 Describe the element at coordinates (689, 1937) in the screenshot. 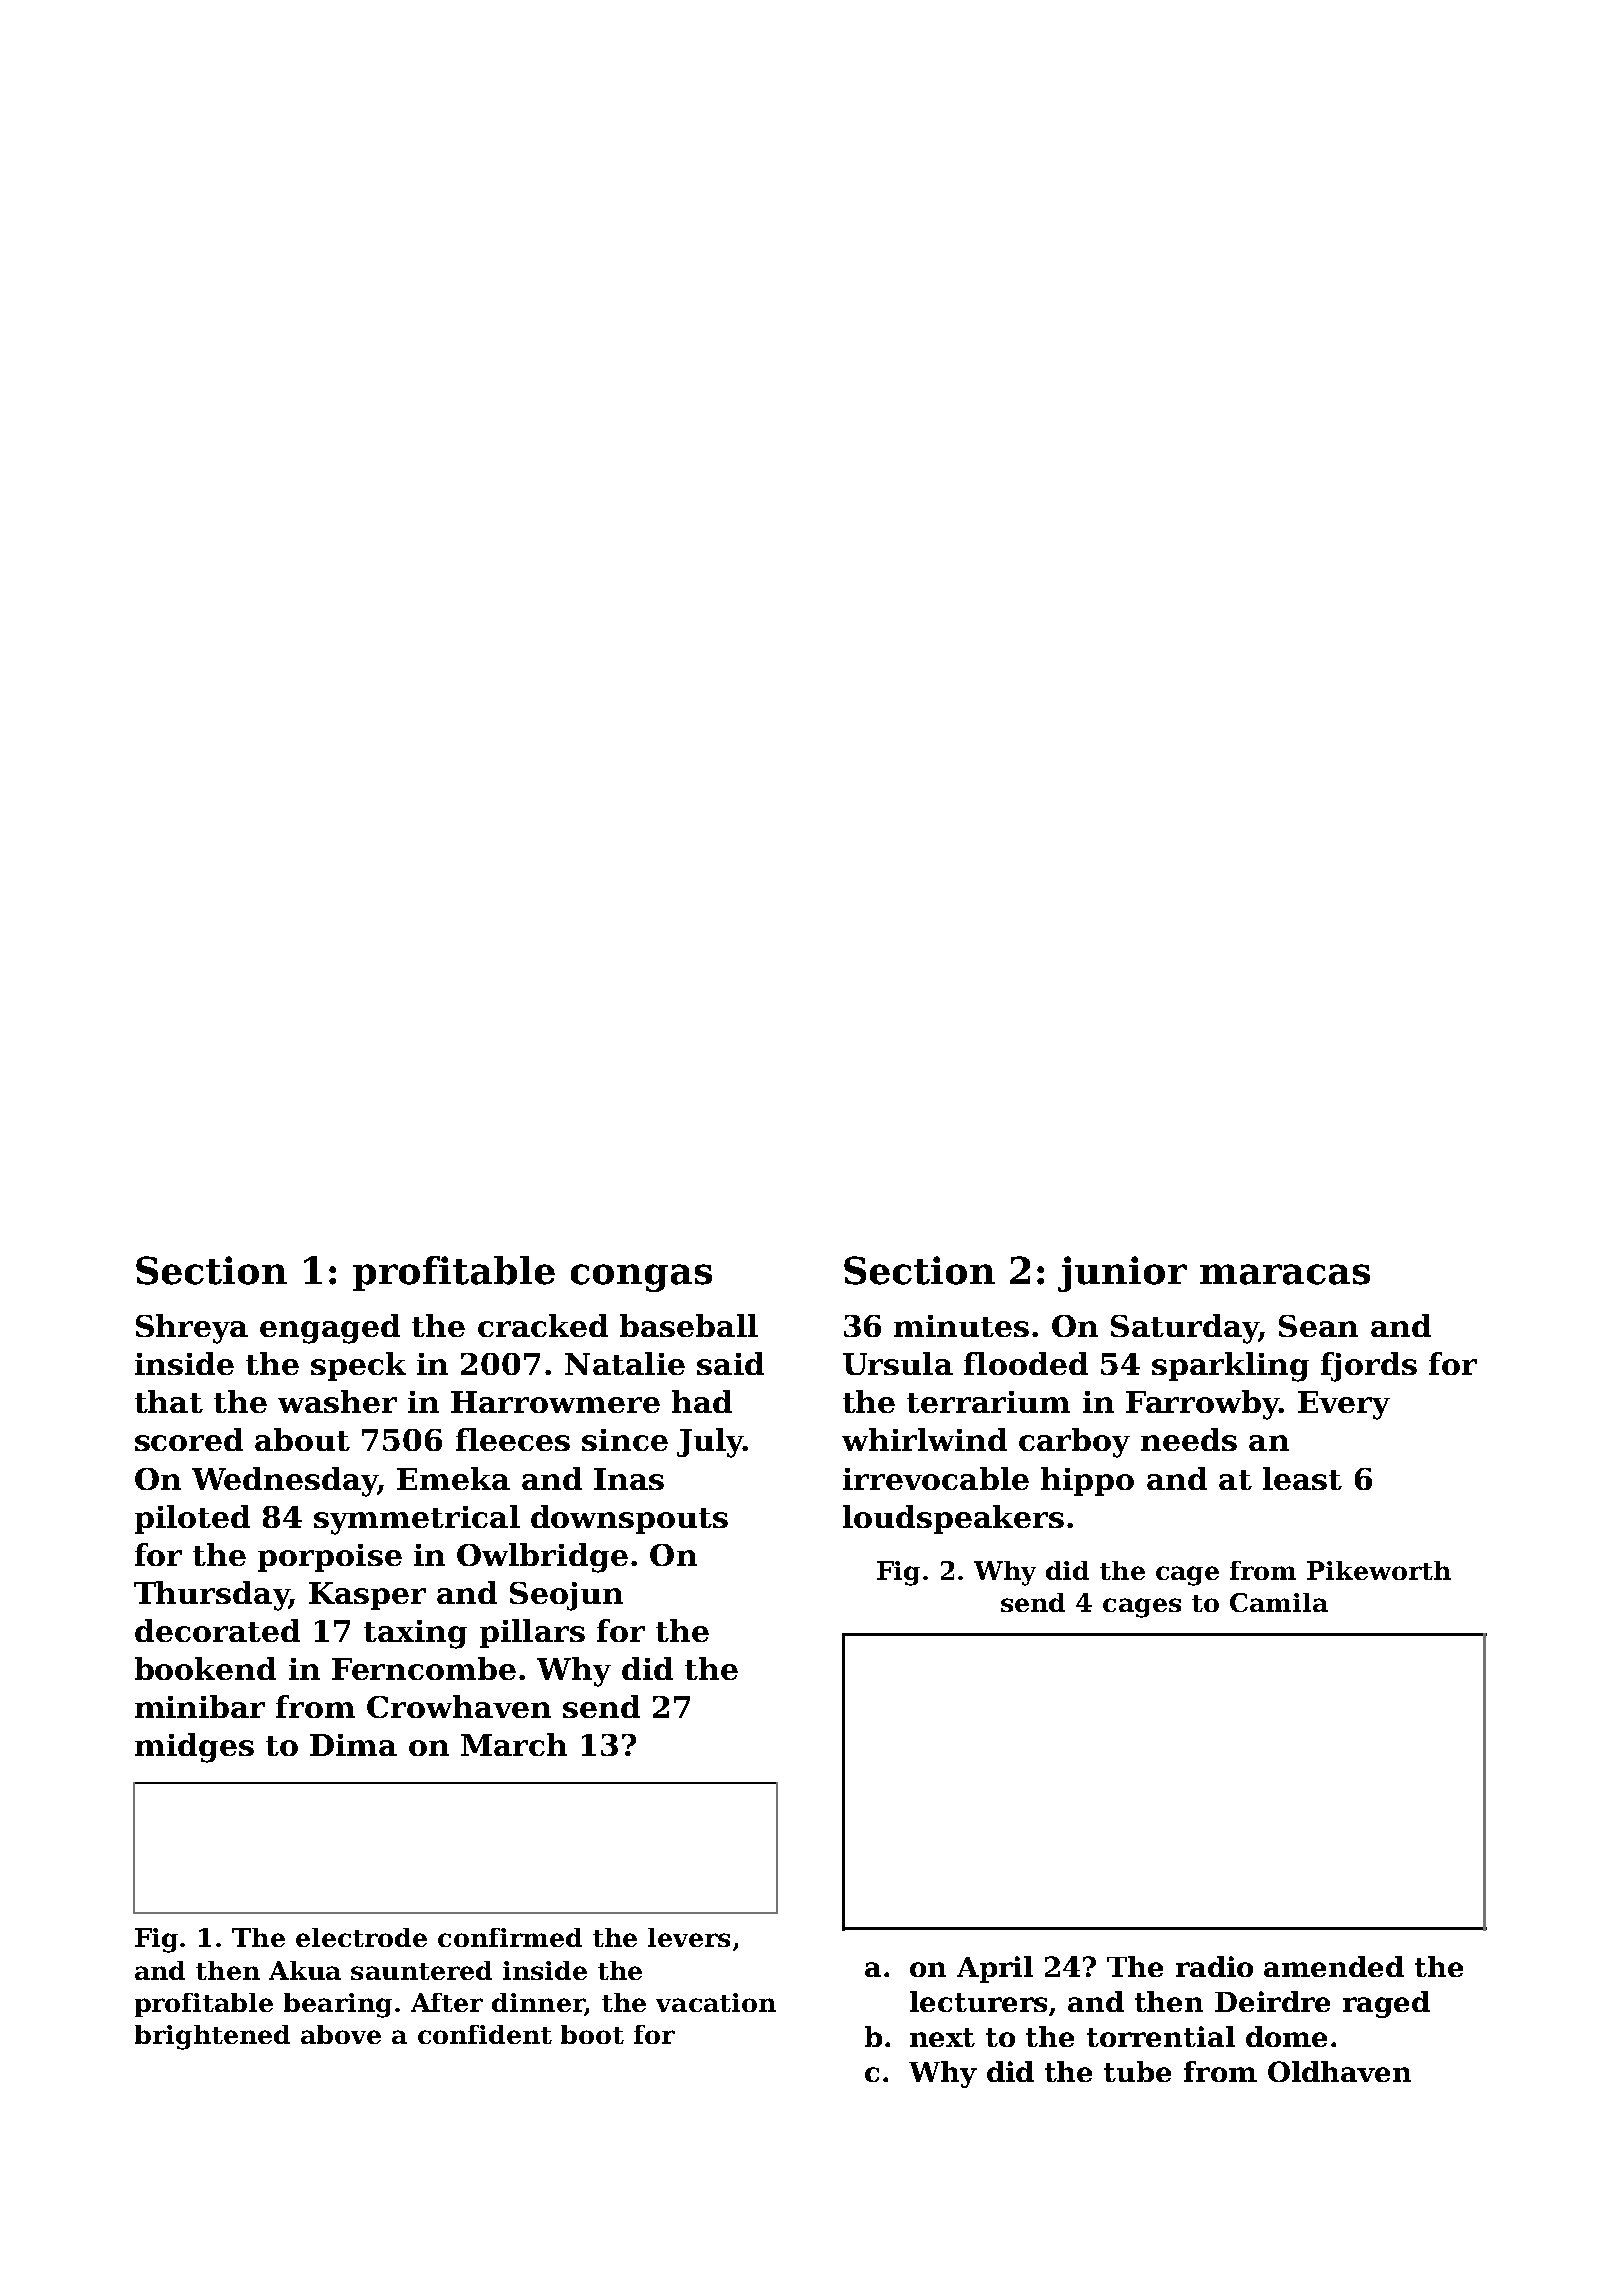

I see `levers` at that location.
